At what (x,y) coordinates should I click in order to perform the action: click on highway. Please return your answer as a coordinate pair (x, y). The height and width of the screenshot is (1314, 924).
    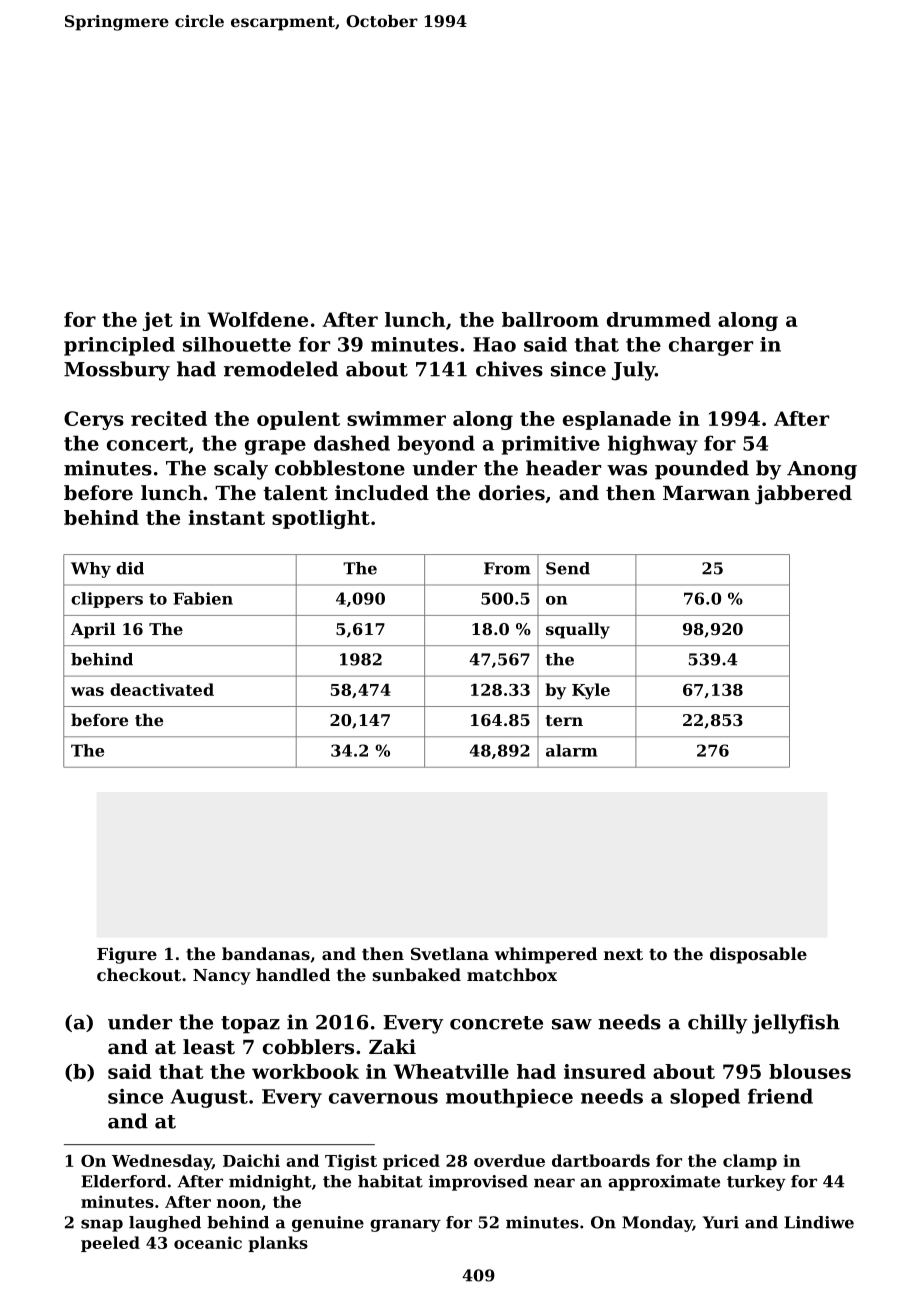
    Looking at the image, I should click on (653, 445).
